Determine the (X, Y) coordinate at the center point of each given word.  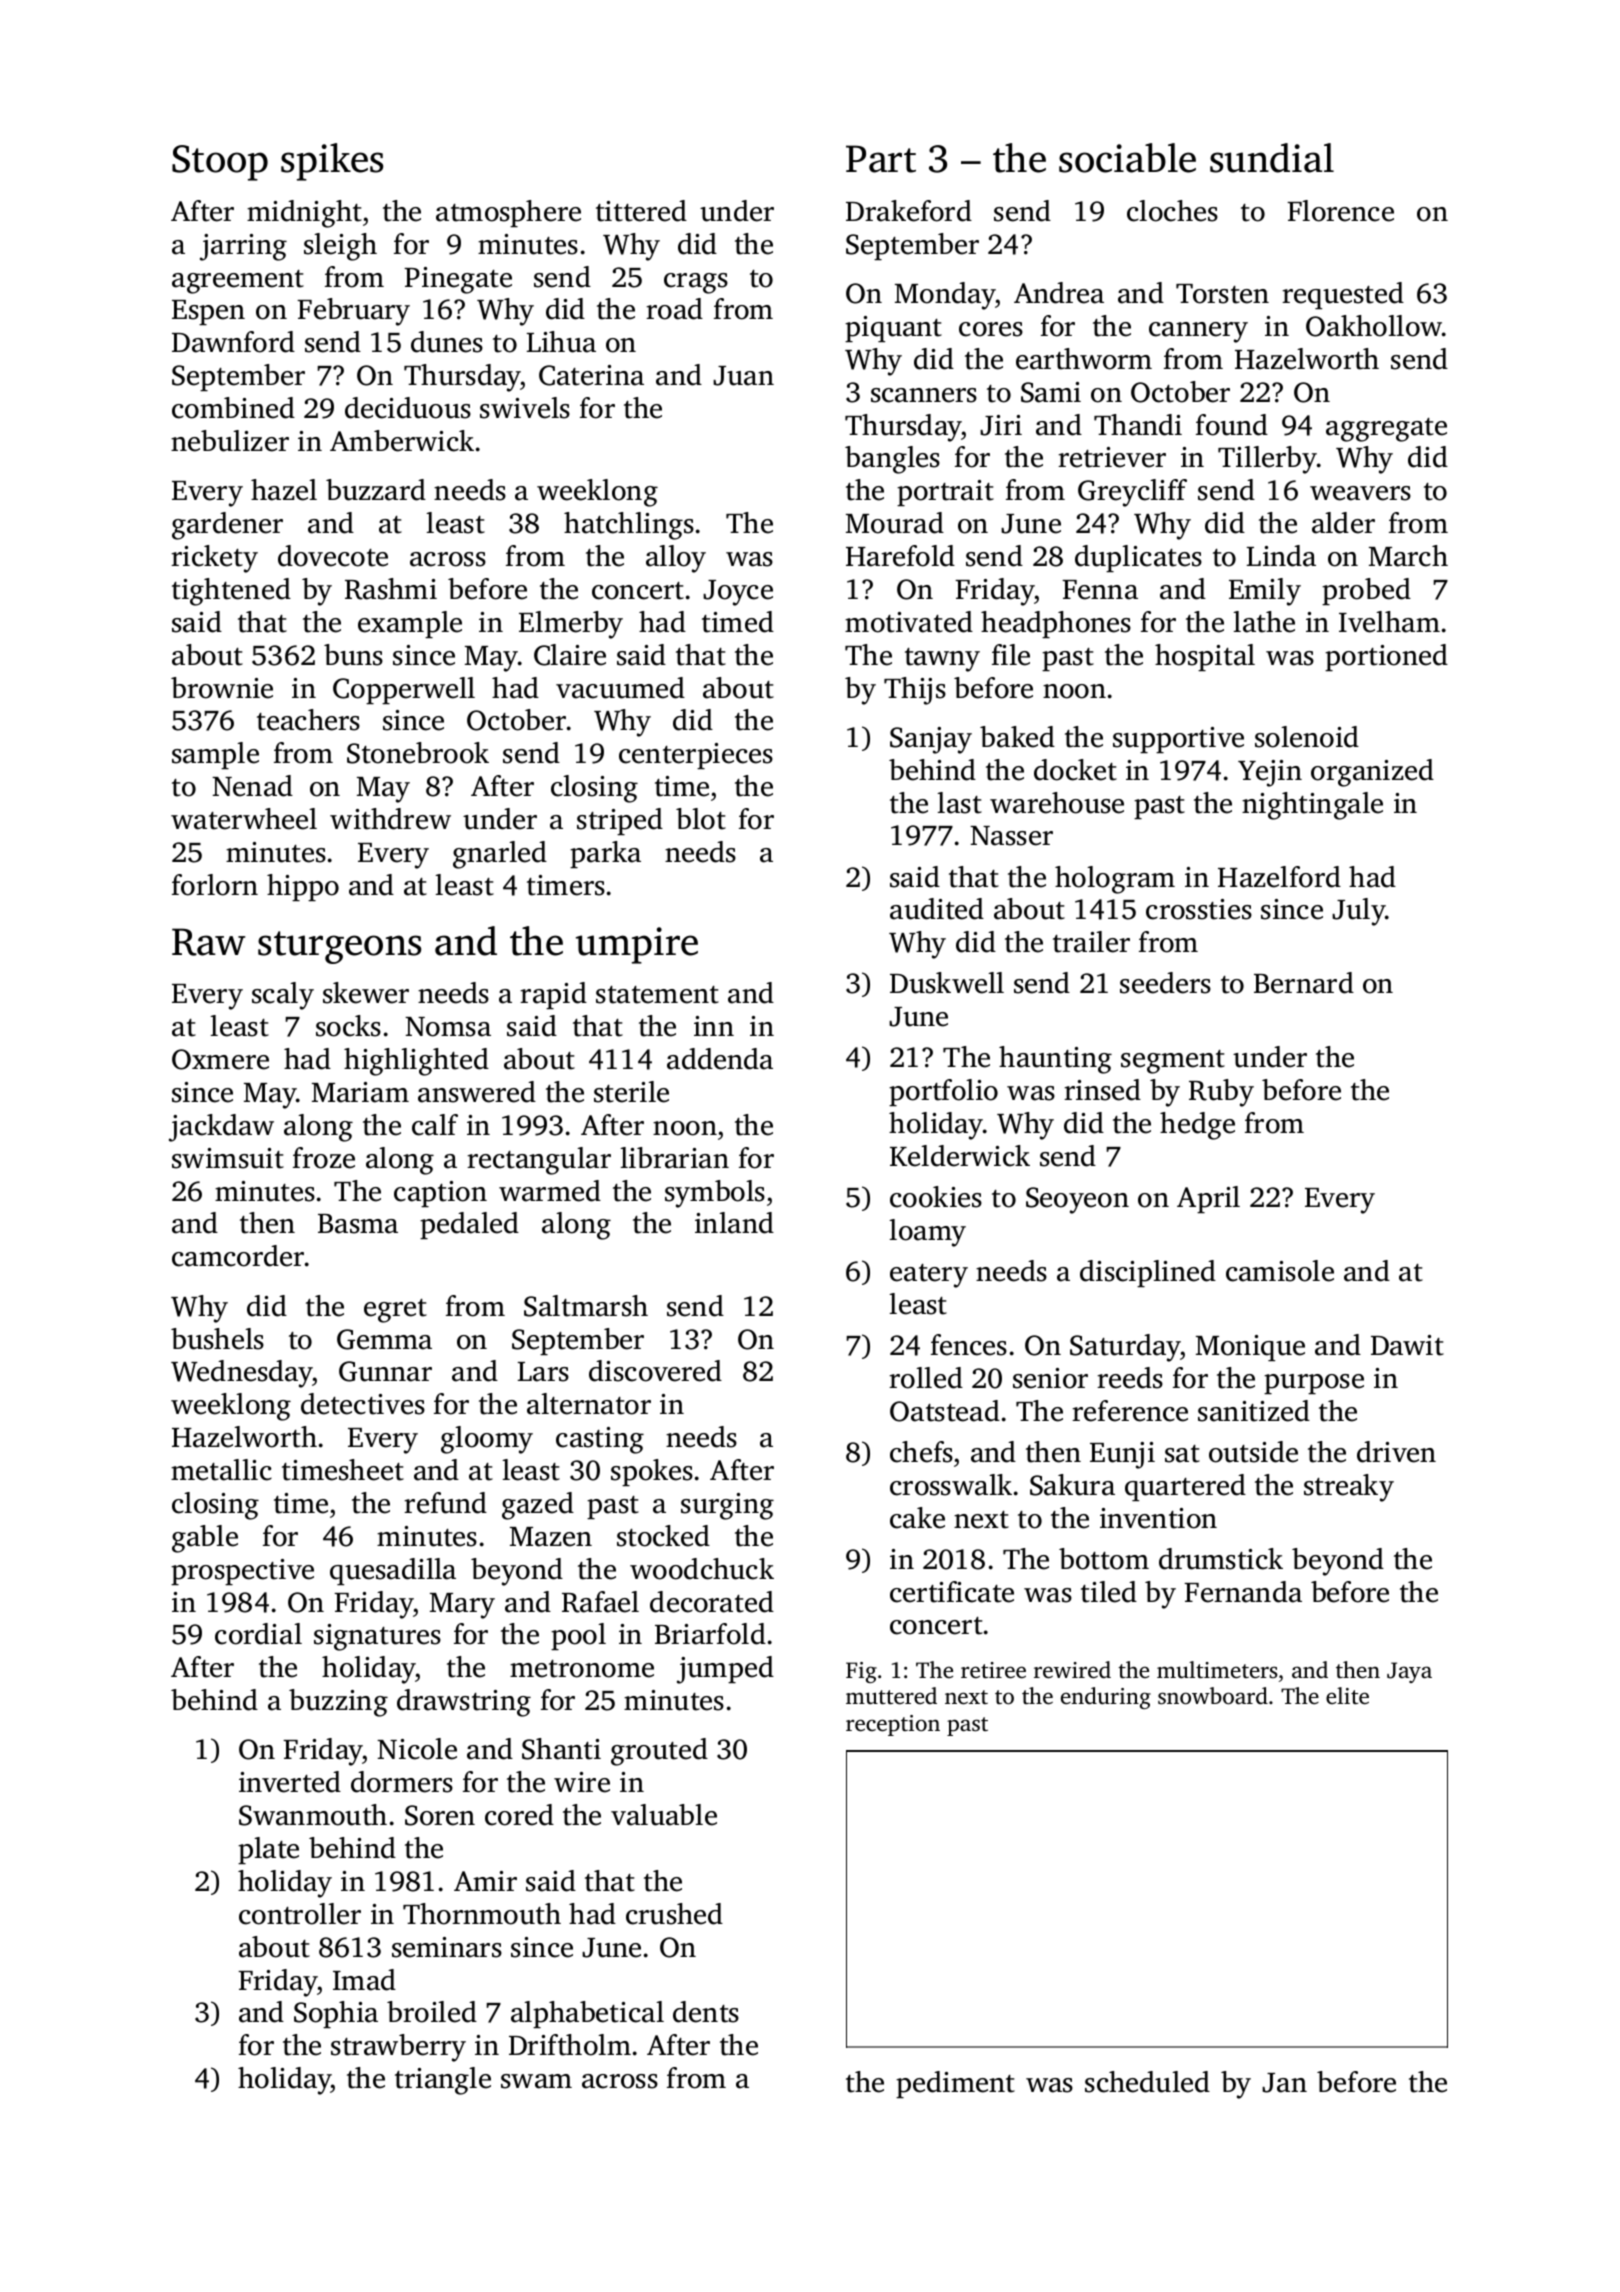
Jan (1284, 2083)
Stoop (220, 163)
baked (1017, 737)
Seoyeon (1077, 1200)
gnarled (500, 855)
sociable (1127, 158)
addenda (720, 1059)
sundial (1272, 158)
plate (268, 1850)
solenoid (1307, 737)
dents (706, 2012)
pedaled (469, 1225)
